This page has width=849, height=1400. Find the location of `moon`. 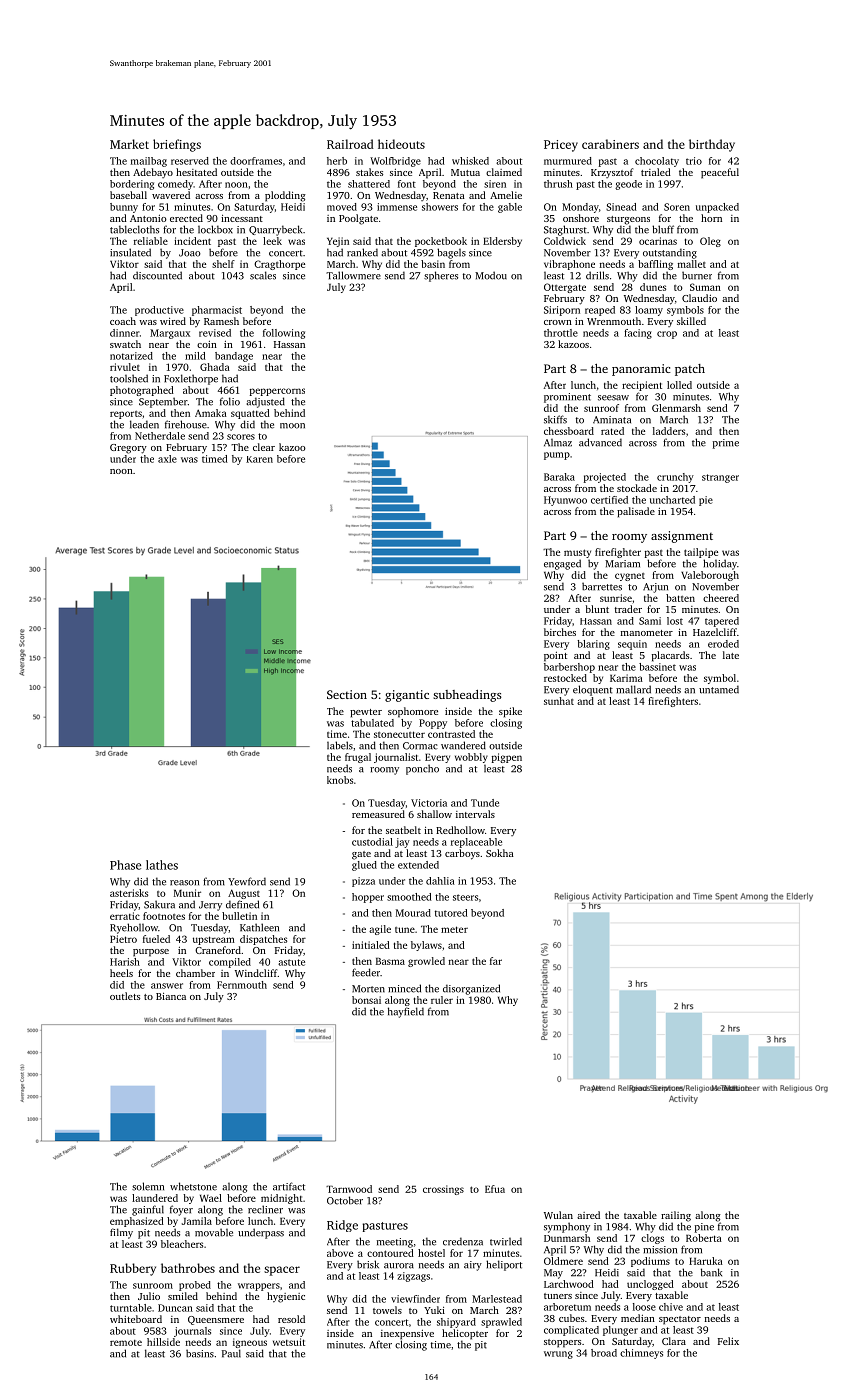

moon is located at coordinates (292, 426).
